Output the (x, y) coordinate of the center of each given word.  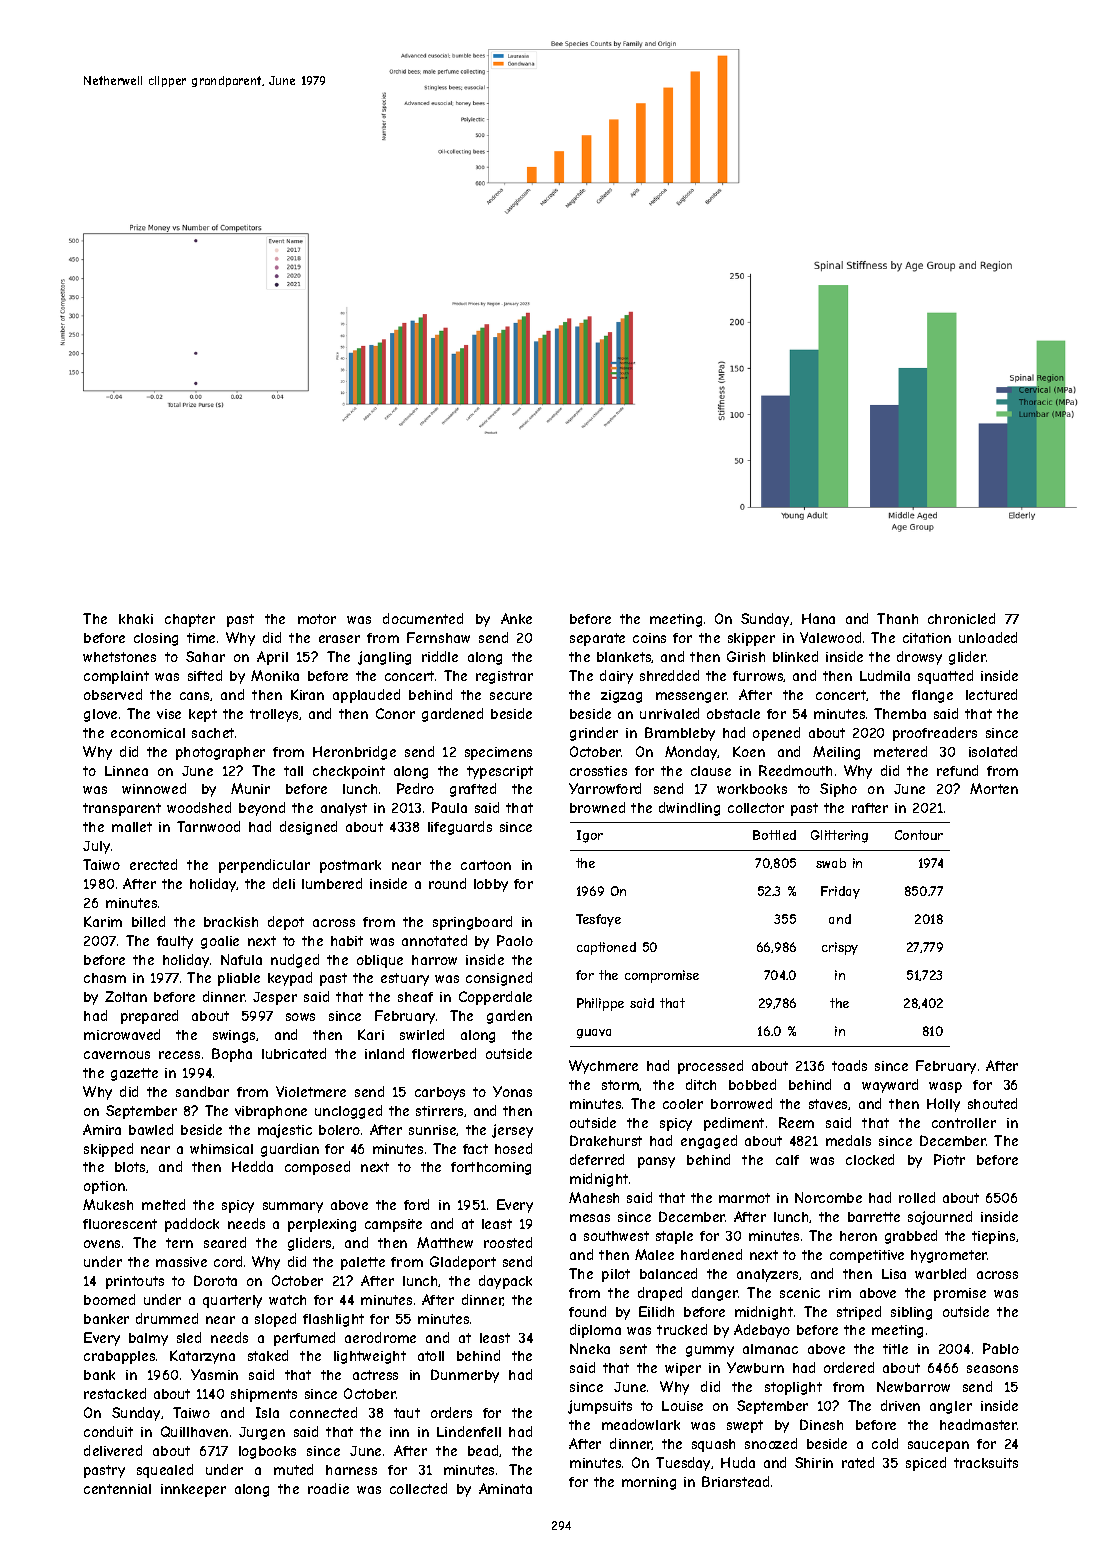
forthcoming (491, 1168)
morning (649, 1483)
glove (100, 715)
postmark (350, 866)
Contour (919, 835)
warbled (940, 1273)
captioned (606, 948)
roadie (328, 1488)
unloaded (988, 637)
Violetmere (311, 1091)
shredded (669, 675)
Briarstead (735, 1481)
